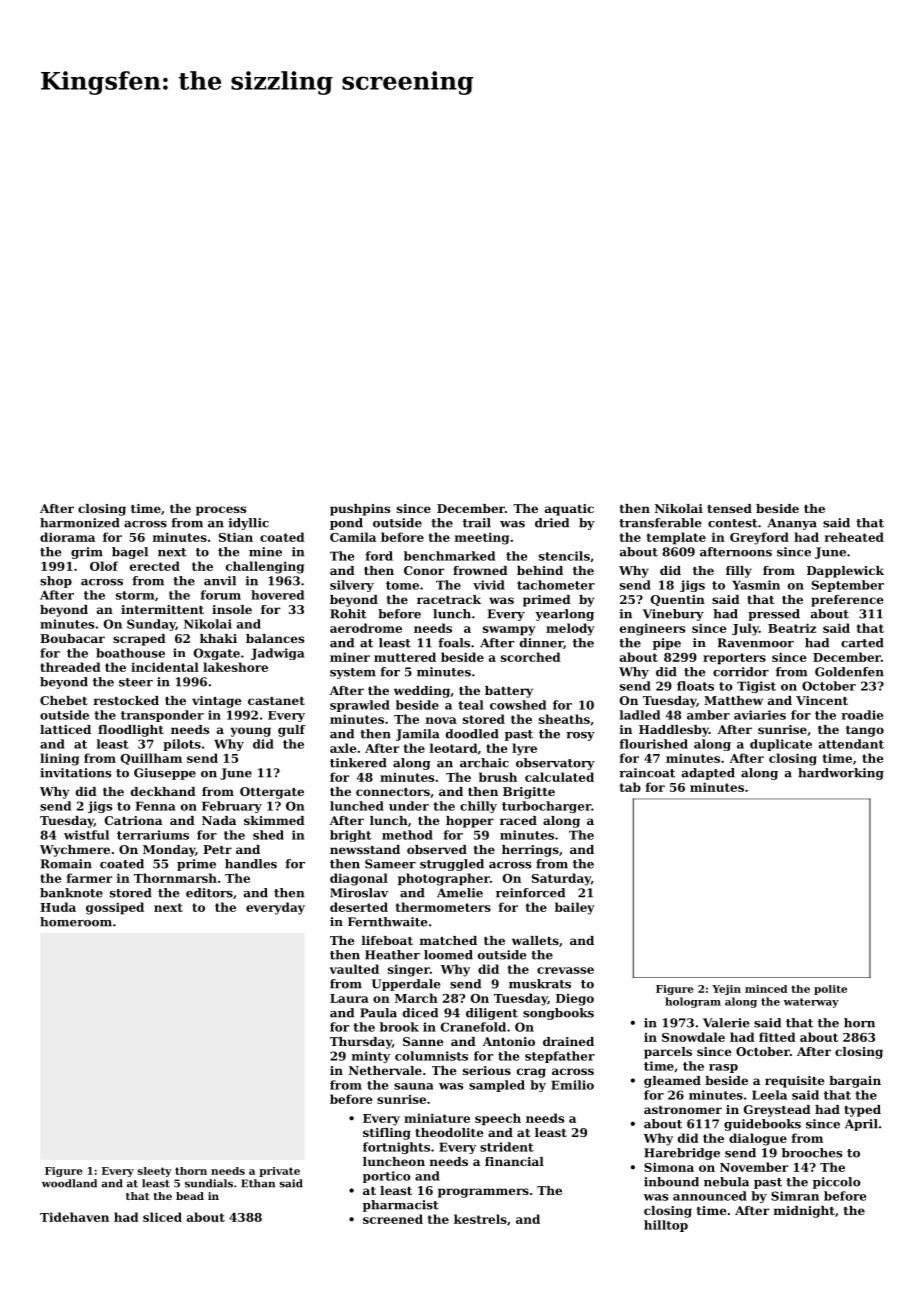 This screenshot has width=924, height=1308. What do you see at coordinates (729, 508) in the screenshot?
I see `tensed` at bounding box center [729, 508].
